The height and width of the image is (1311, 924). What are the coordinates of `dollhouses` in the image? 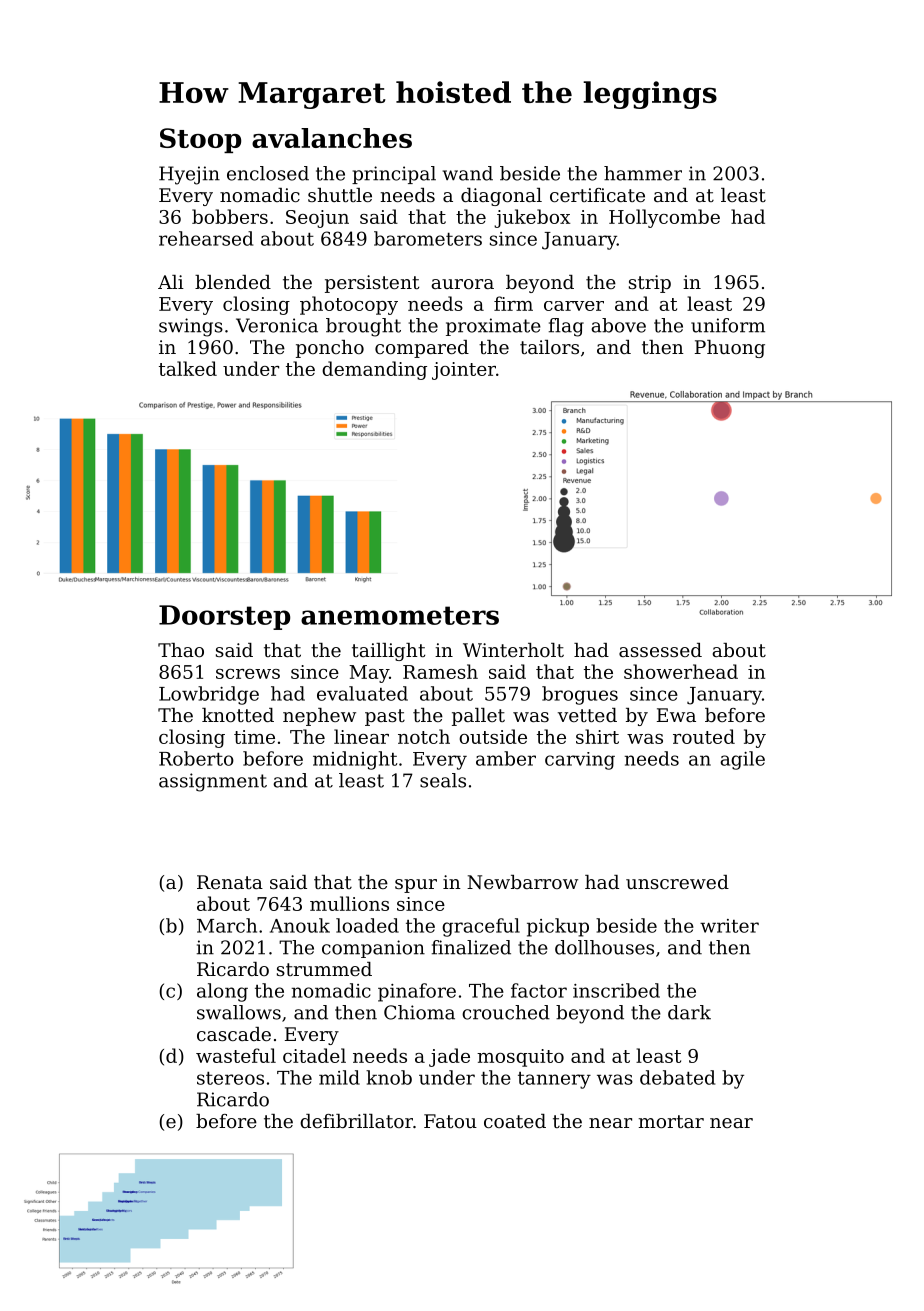 It's located at (604, 947).
